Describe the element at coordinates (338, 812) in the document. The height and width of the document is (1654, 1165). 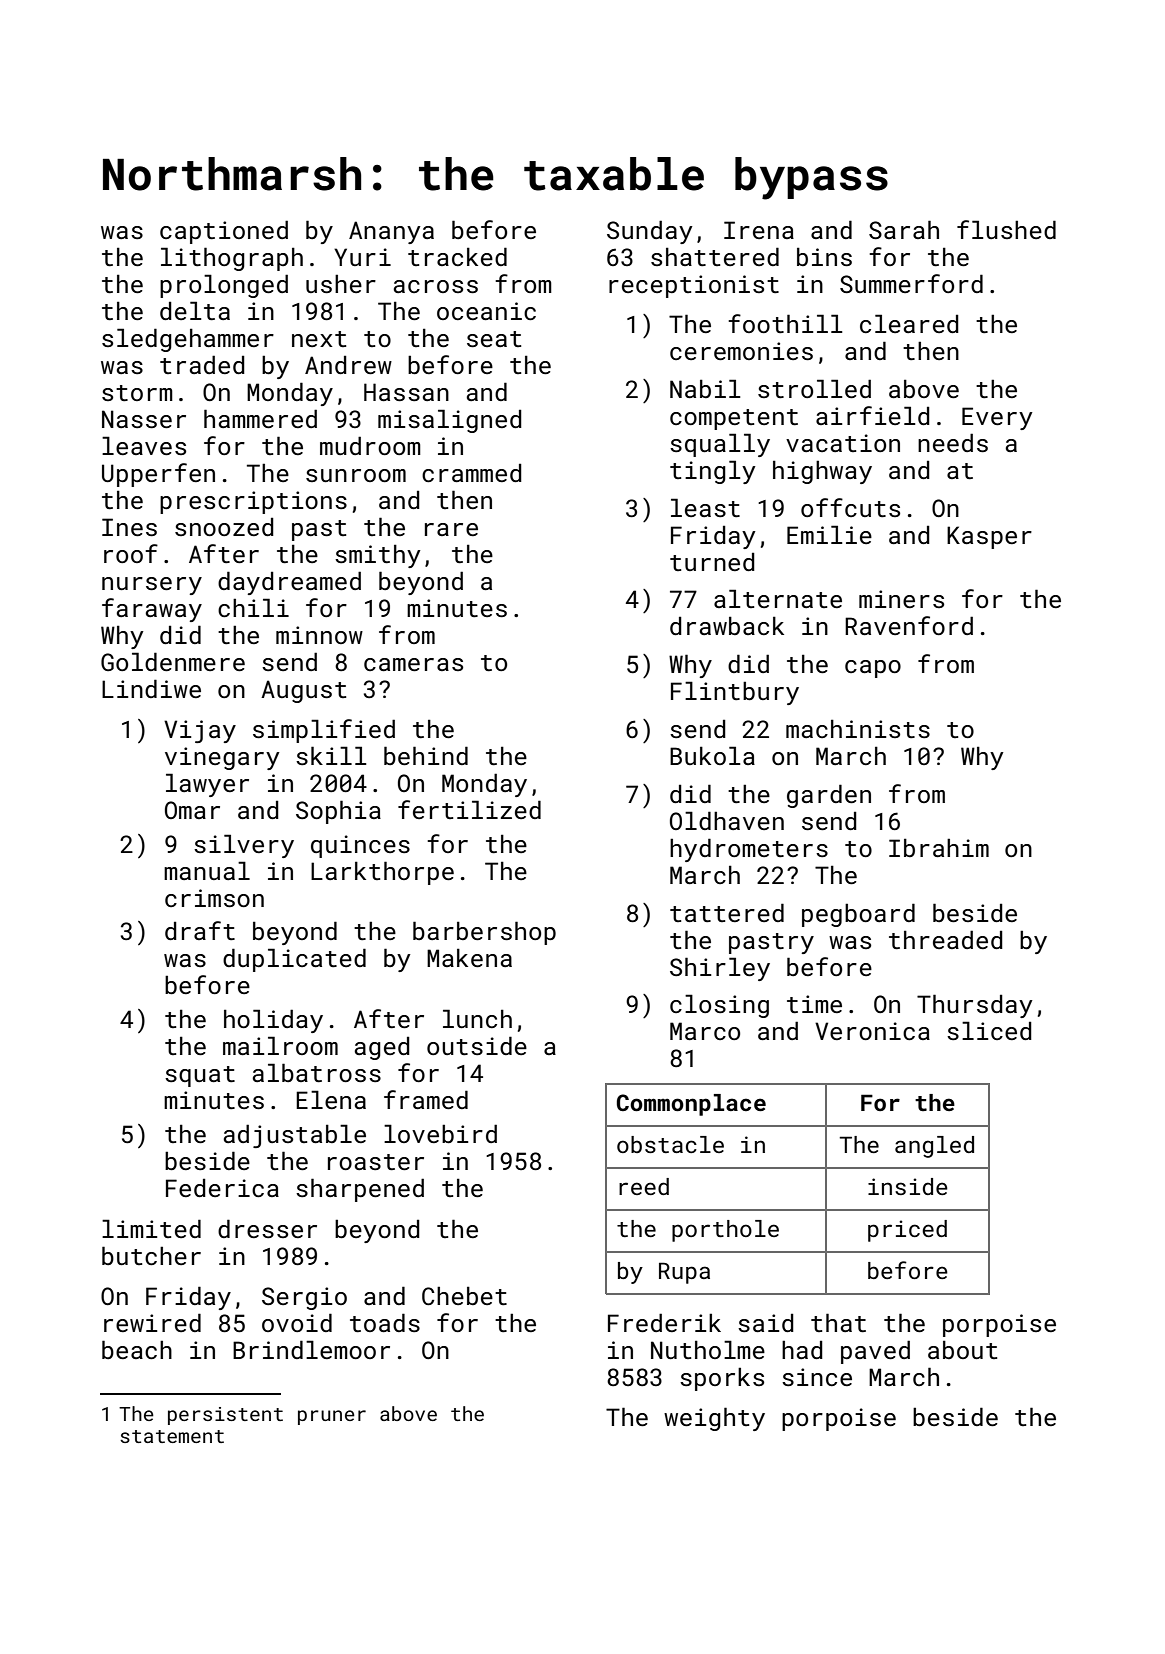
I see `Sophia` at that location.
